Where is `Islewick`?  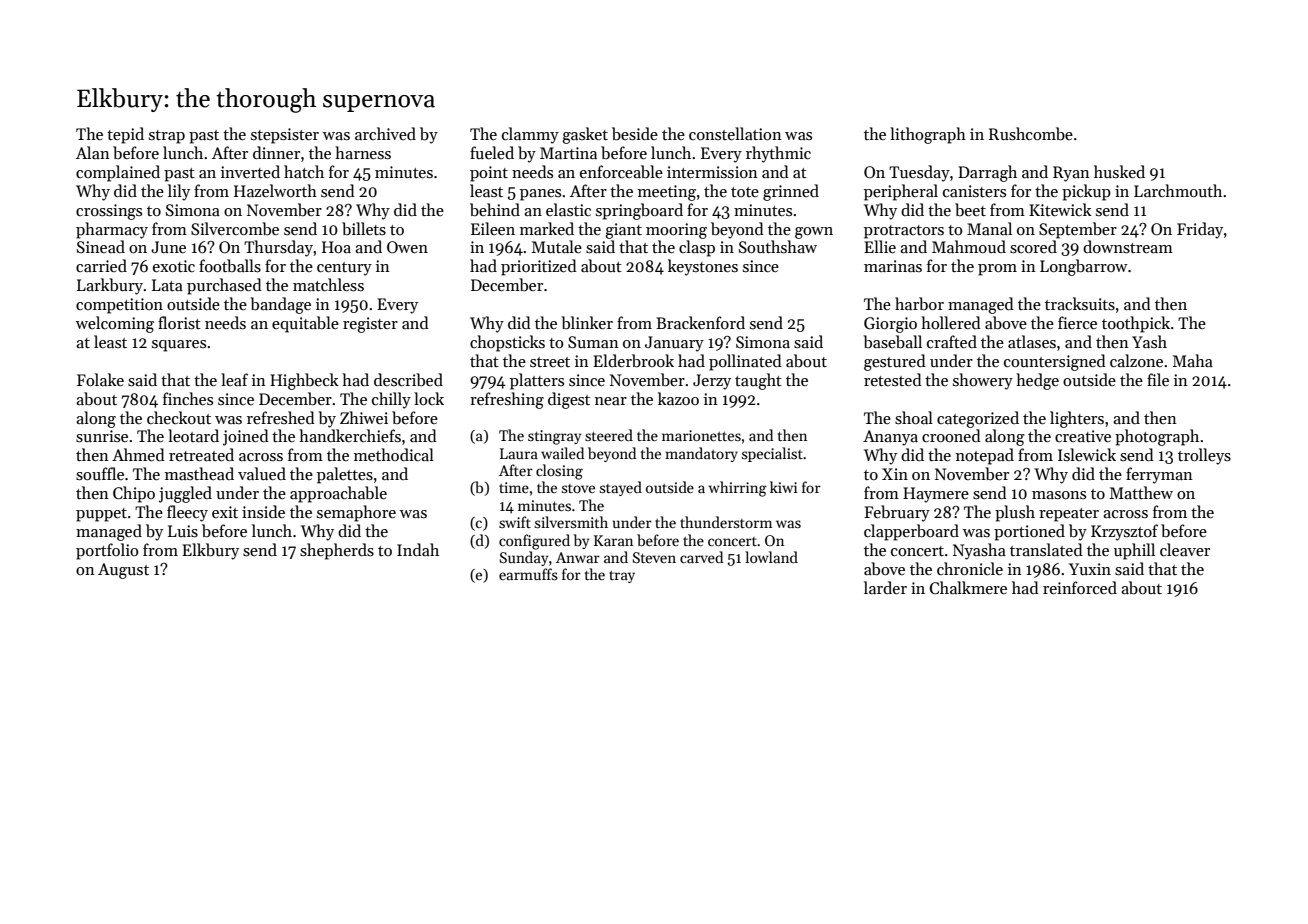 Islewick is located at coordinates (1087, 454).
